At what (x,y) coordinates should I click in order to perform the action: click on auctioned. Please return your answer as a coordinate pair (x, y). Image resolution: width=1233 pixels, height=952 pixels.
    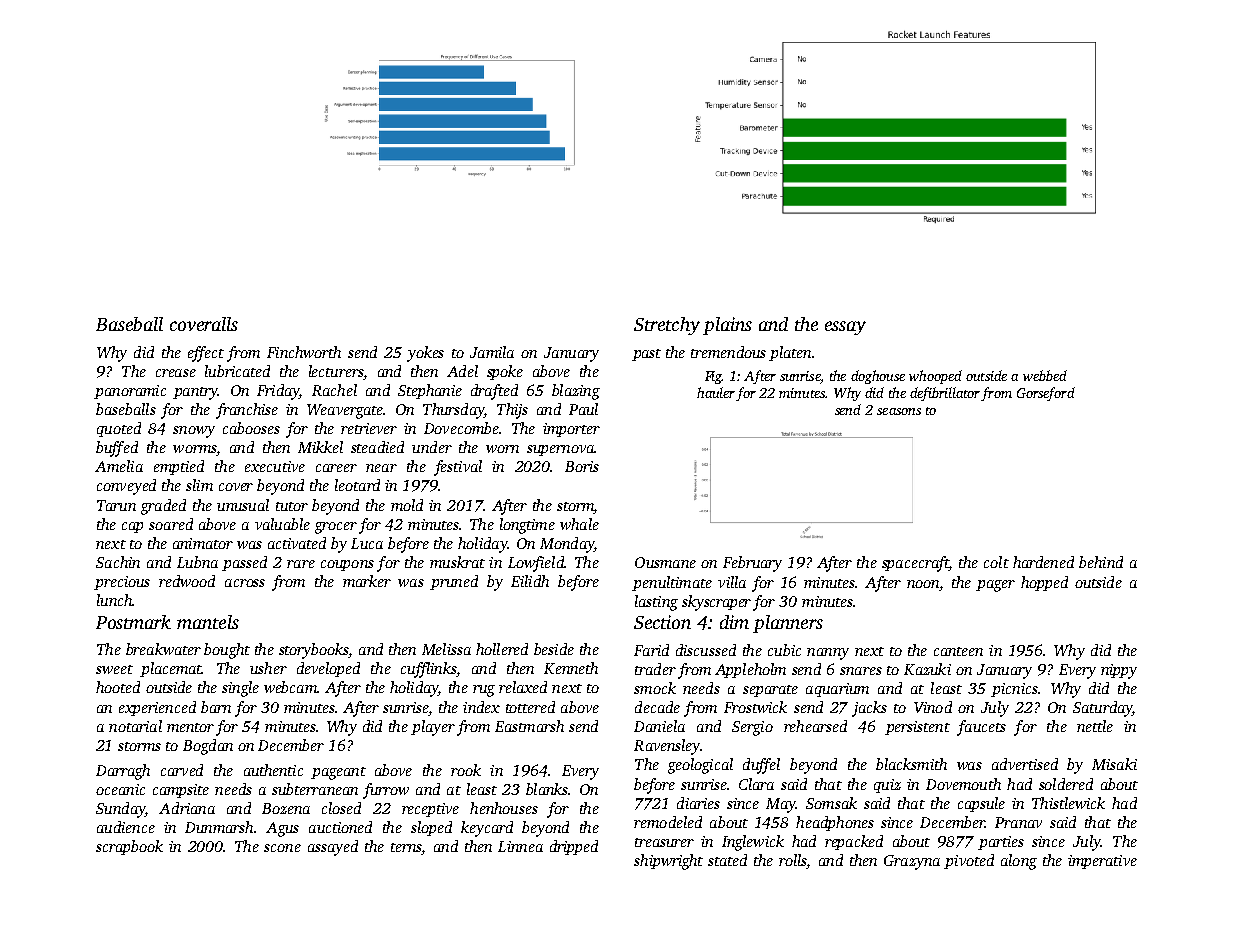
    Looking at the image, I should click on (340, 827).
